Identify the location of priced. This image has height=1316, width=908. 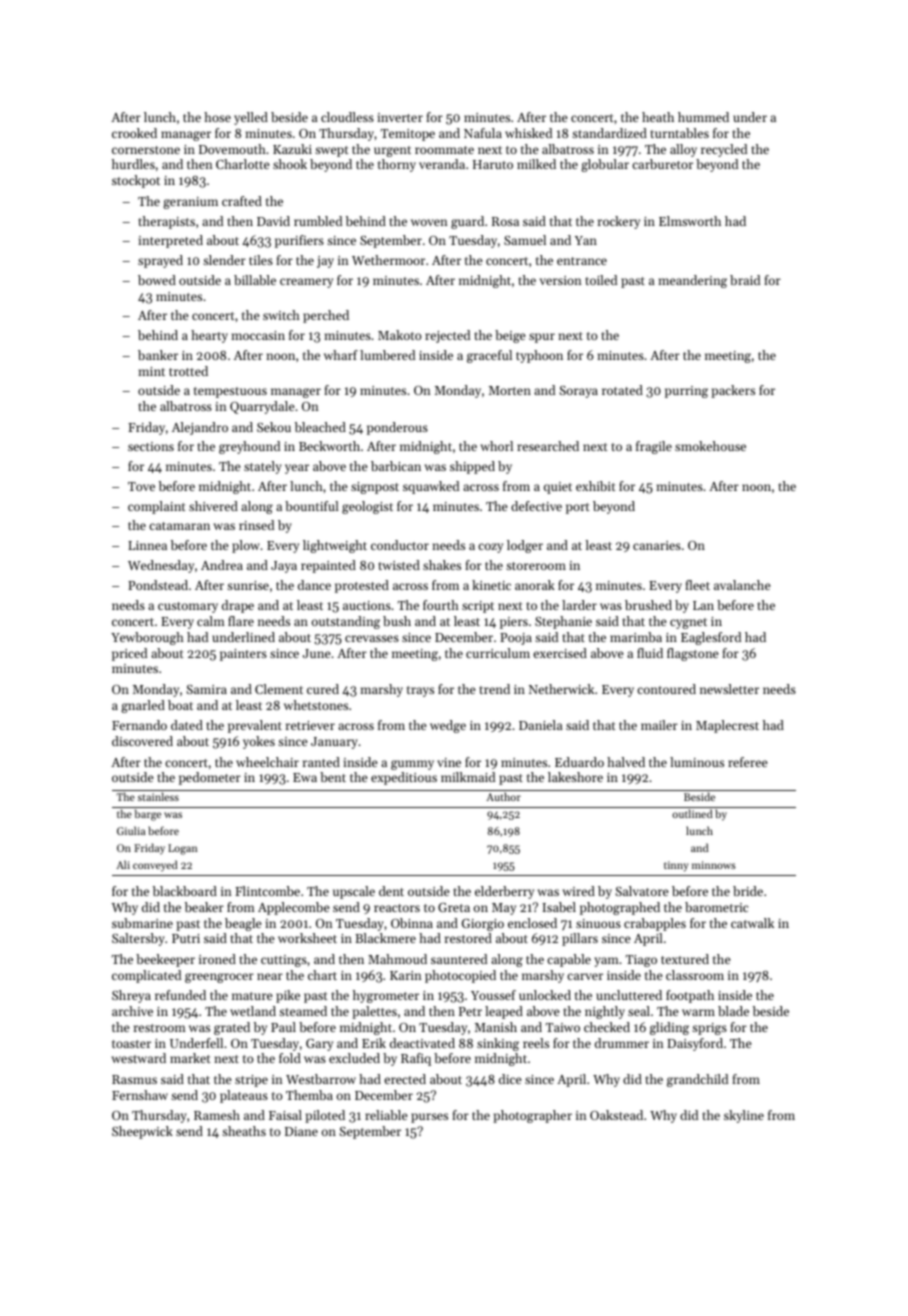
(129, 654).
